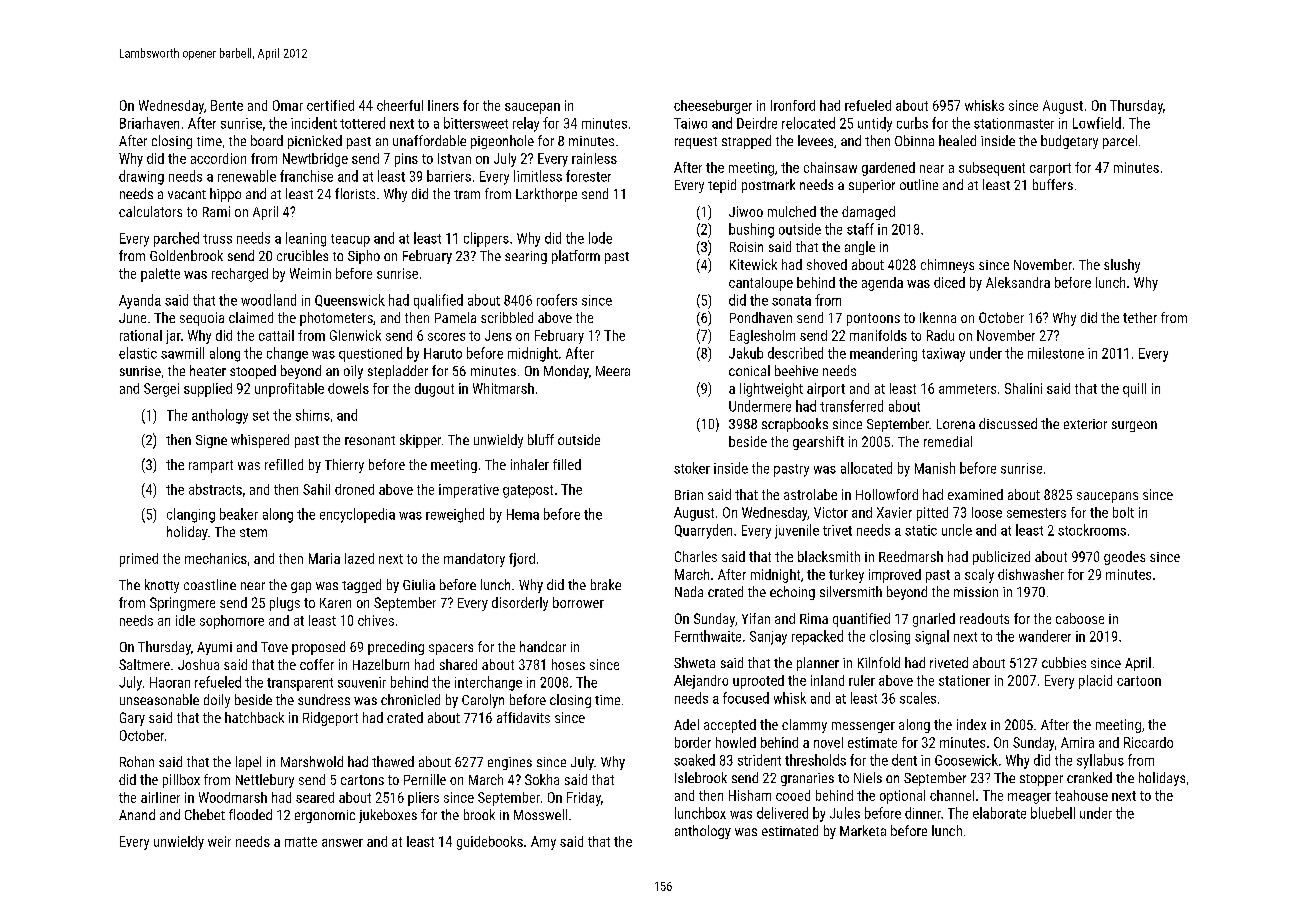  I want to click on thawed, so click(393, 761).
